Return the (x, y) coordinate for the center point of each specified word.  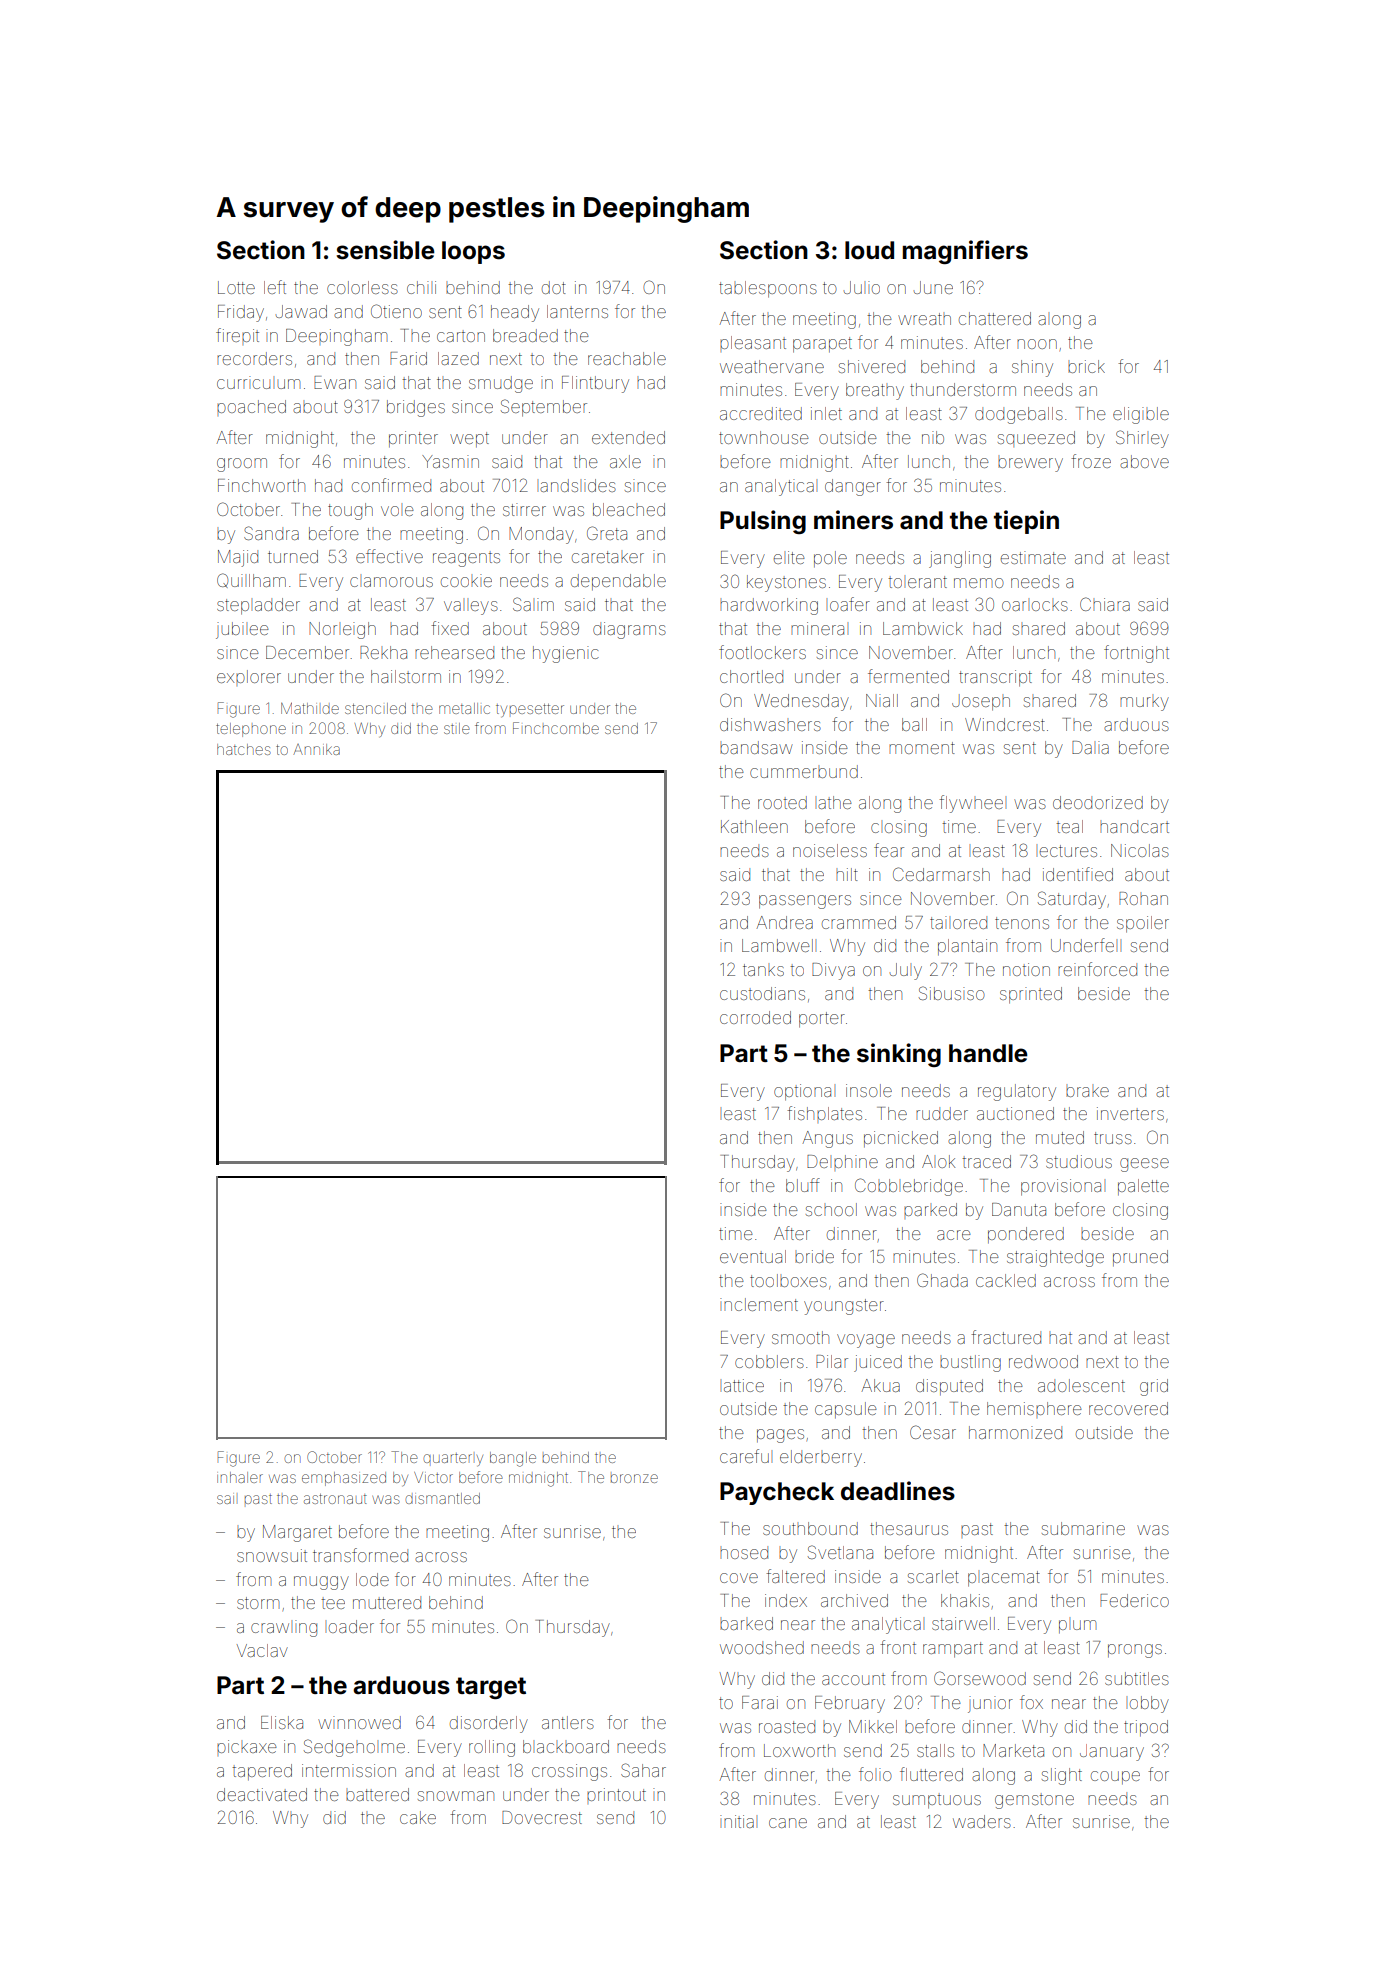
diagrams (629, 630)
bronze (634, 1478)
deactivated (262, 1794)
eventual (753, 1256)
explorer (249, 676)
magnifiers (965, 252)
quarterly (453, 1459)
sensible (385, 250)
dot (554, 287)
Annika (316, 749)
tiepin (1026, 522)
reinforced (1097, 969)
